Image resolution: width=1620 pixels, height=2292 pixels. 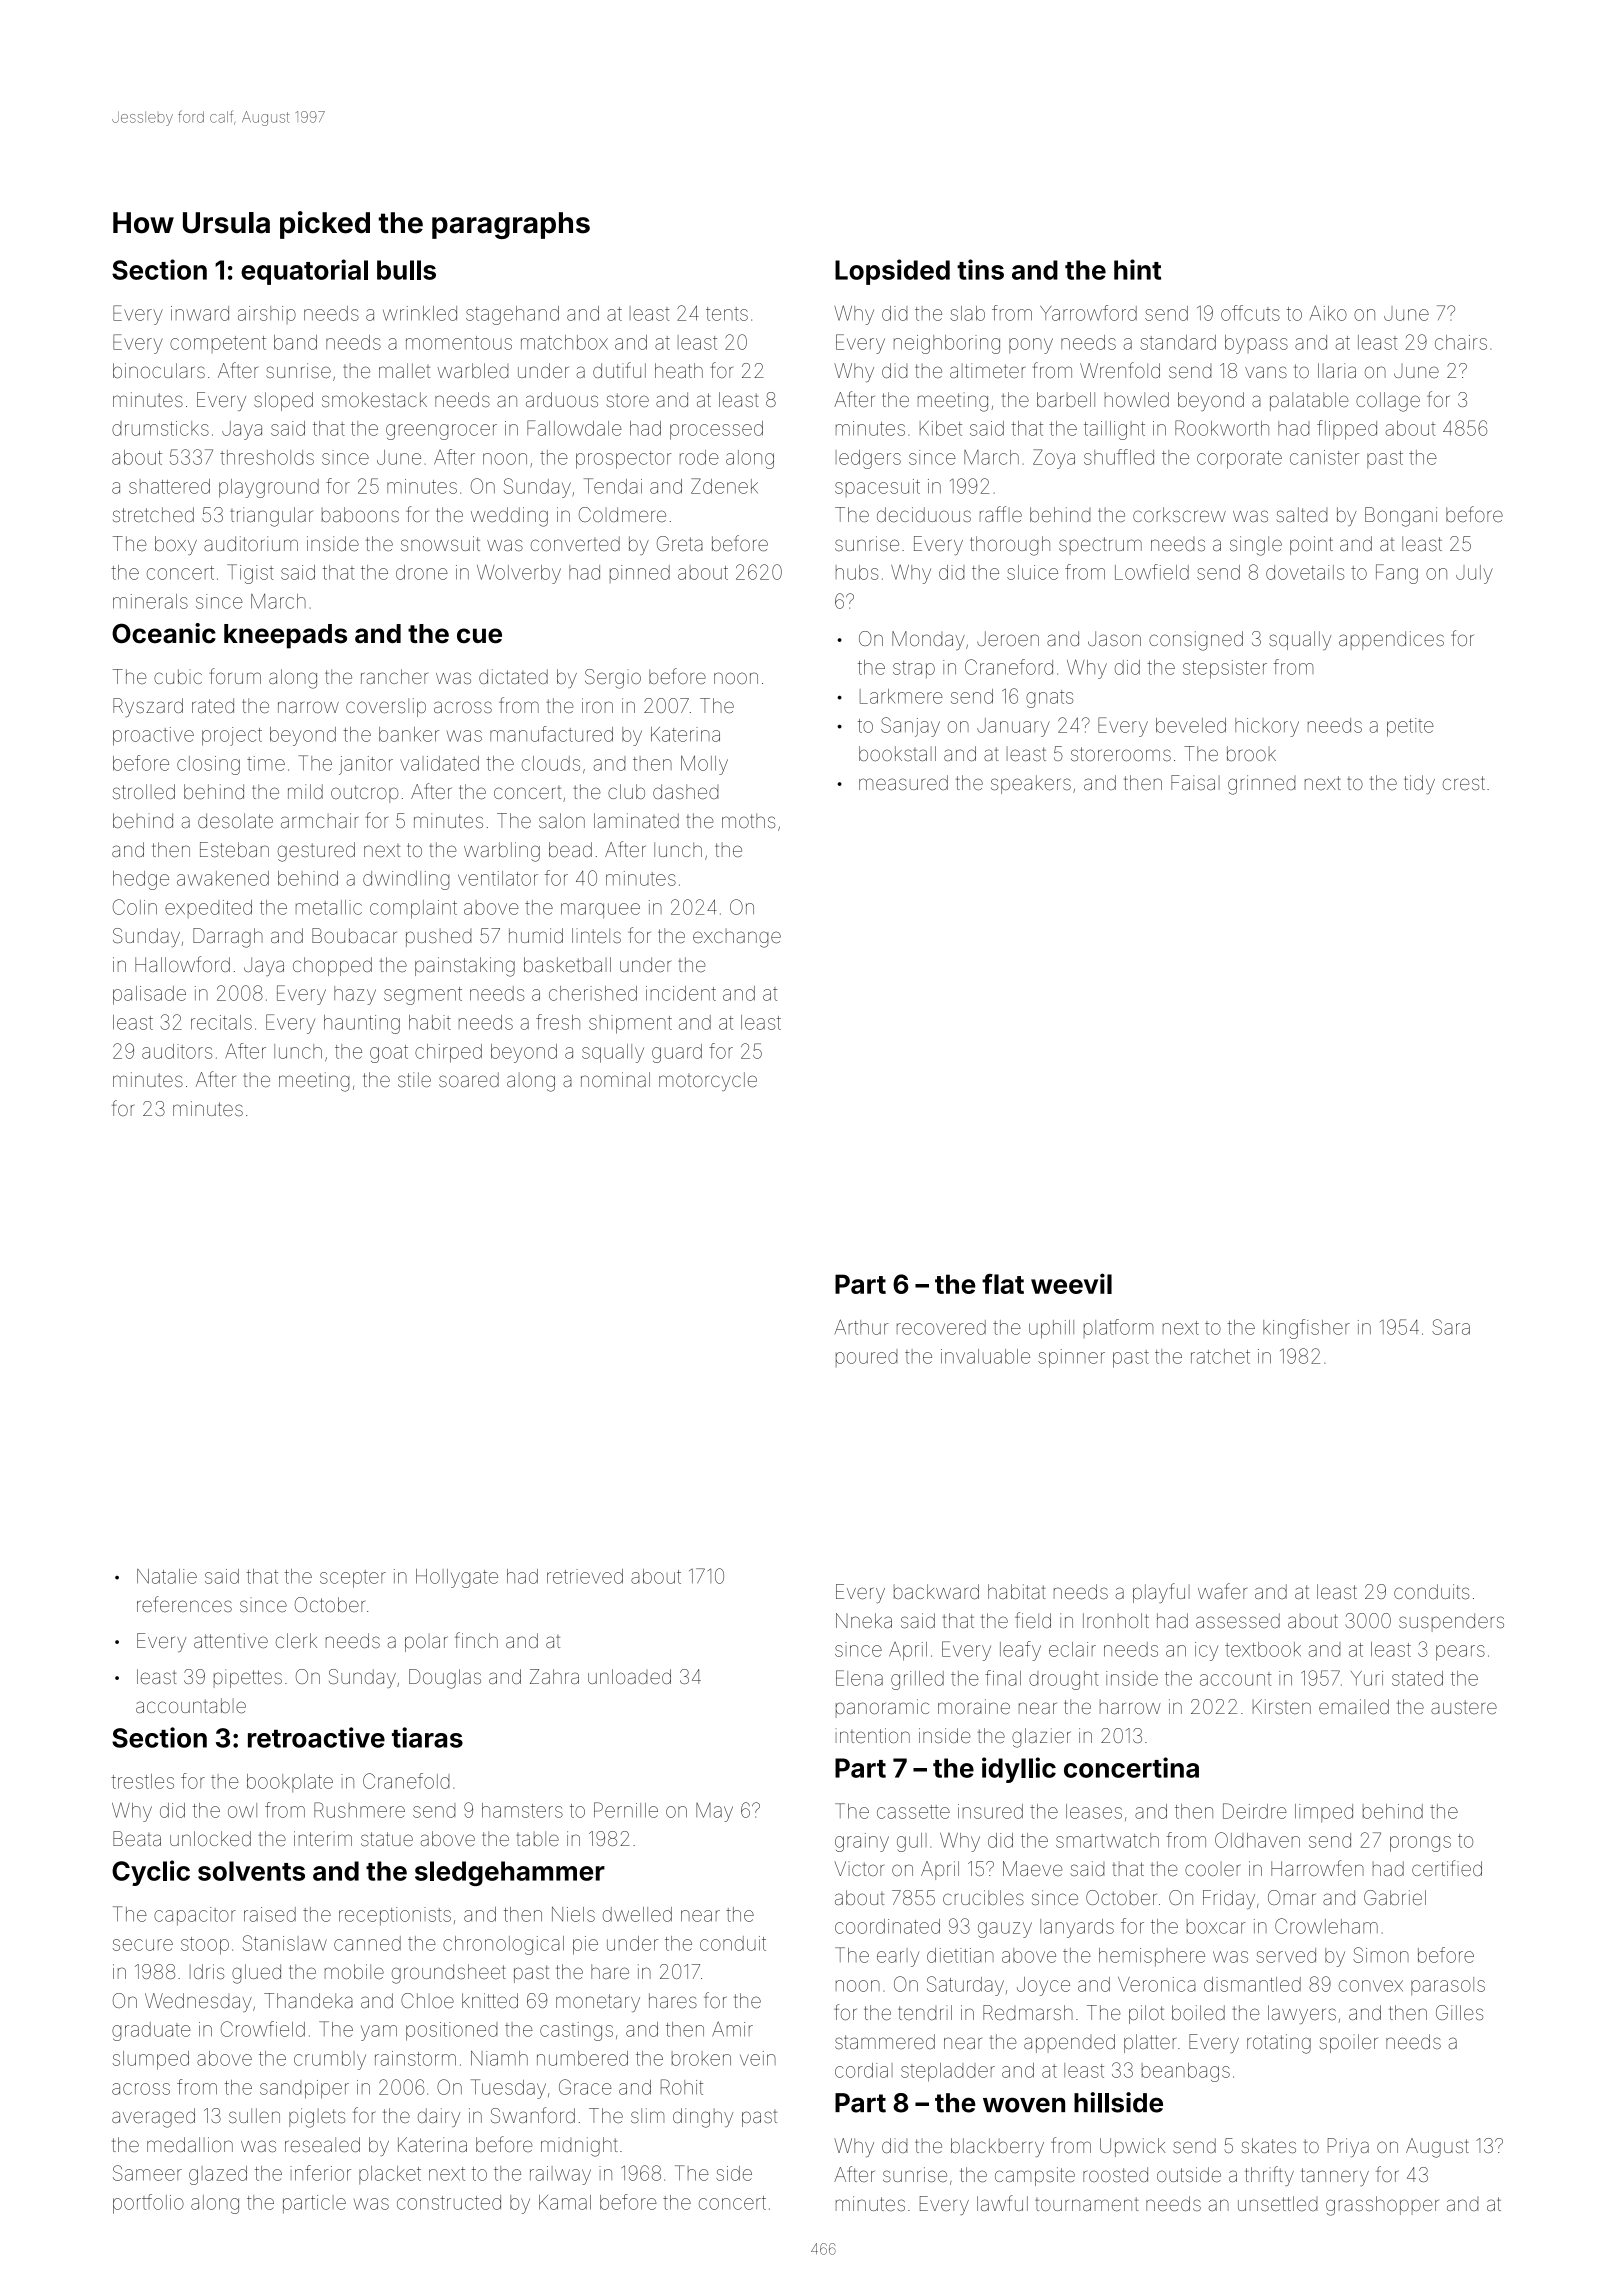 What do you see at coordinates (406, 270) in the screenshot?
I see `bulls` at bounding box center [406, 270].
